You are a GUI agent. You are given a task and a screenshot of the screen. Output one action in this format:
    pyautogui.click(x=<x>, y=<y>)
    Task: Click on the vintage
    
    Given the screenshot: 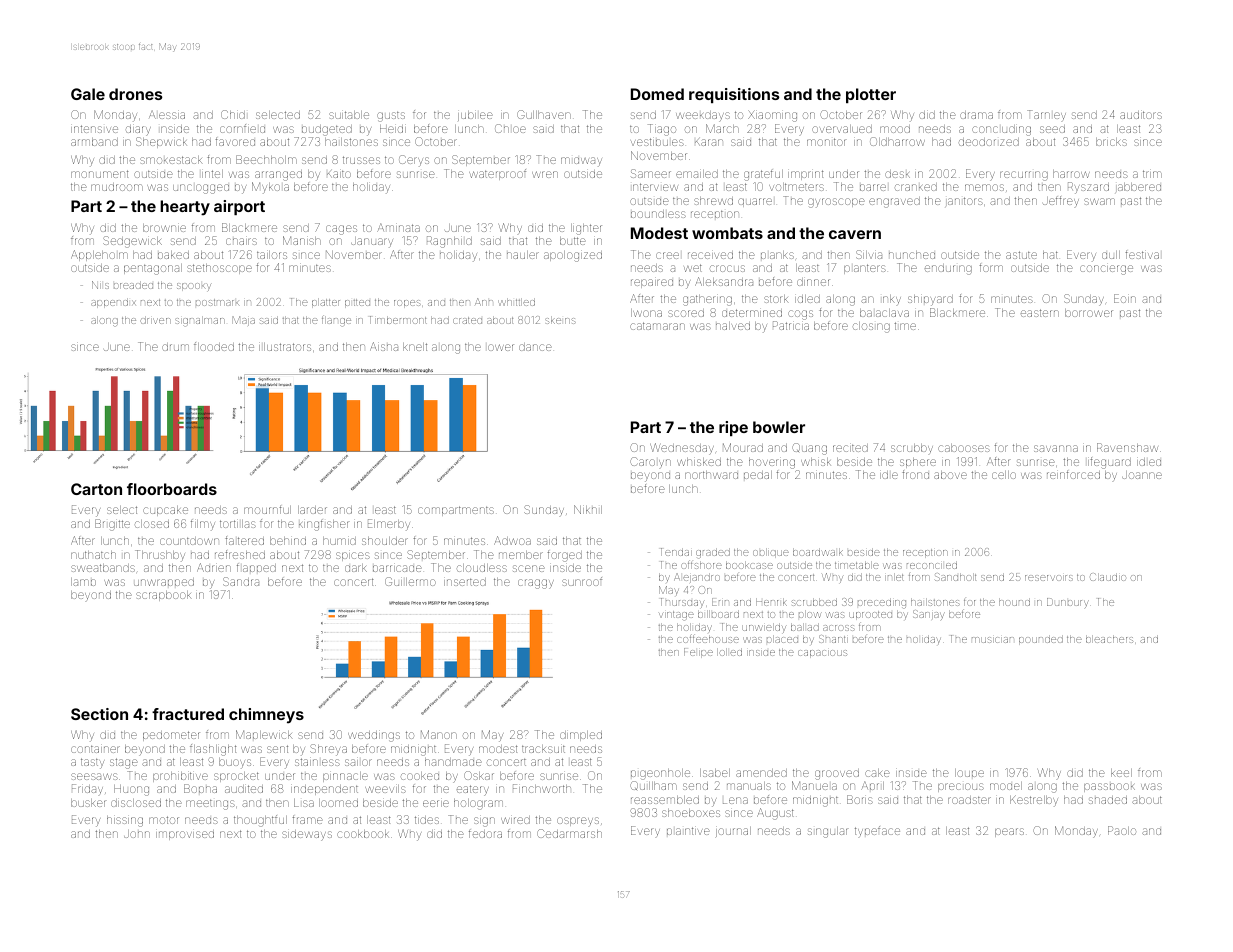 What is the action you would take?
    pyautogui.click(x=676, y=615)
